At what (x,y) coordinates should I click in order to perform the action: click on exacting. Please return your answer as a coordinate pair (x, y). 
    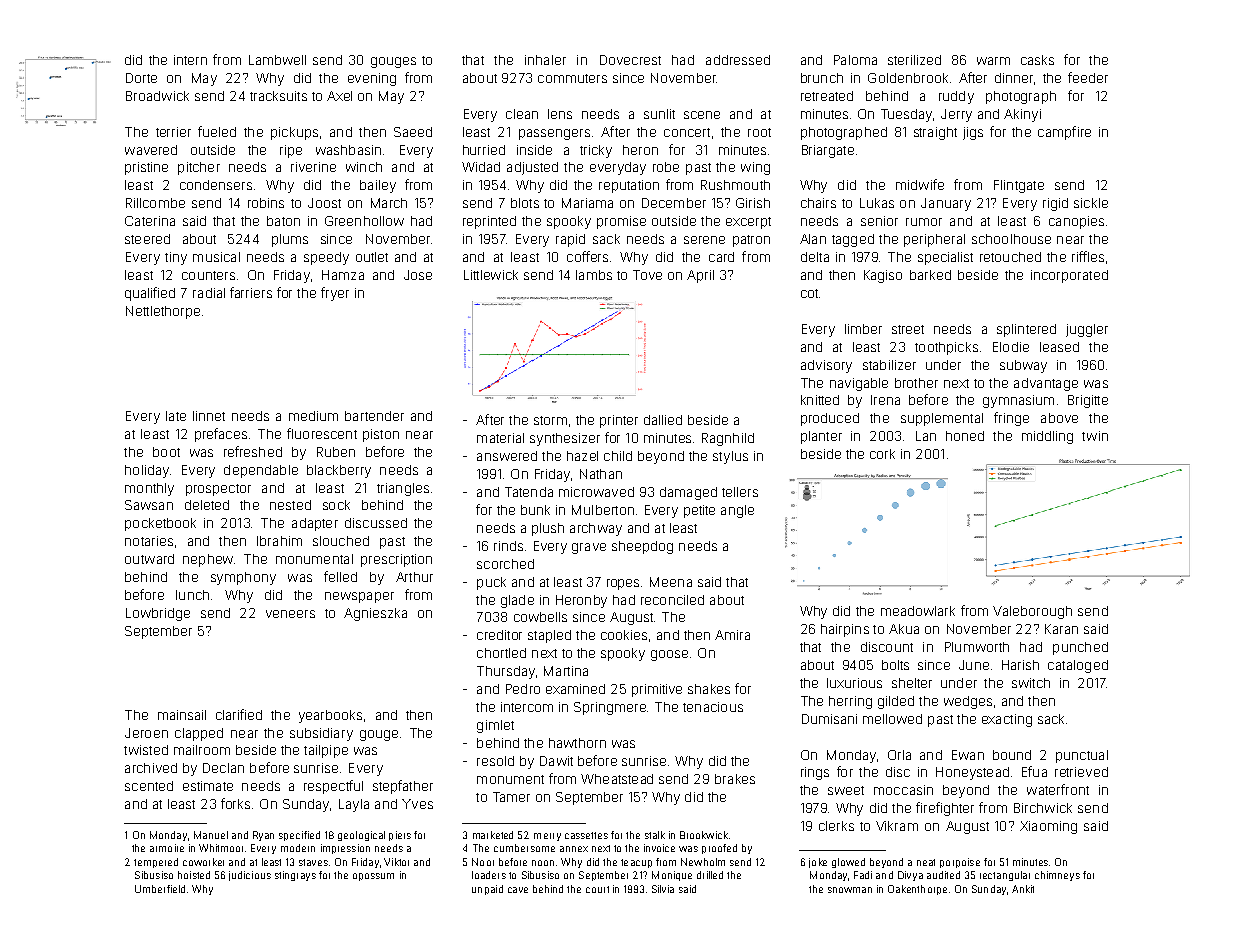
    Looking at the image, I should click on (1007, 720).
